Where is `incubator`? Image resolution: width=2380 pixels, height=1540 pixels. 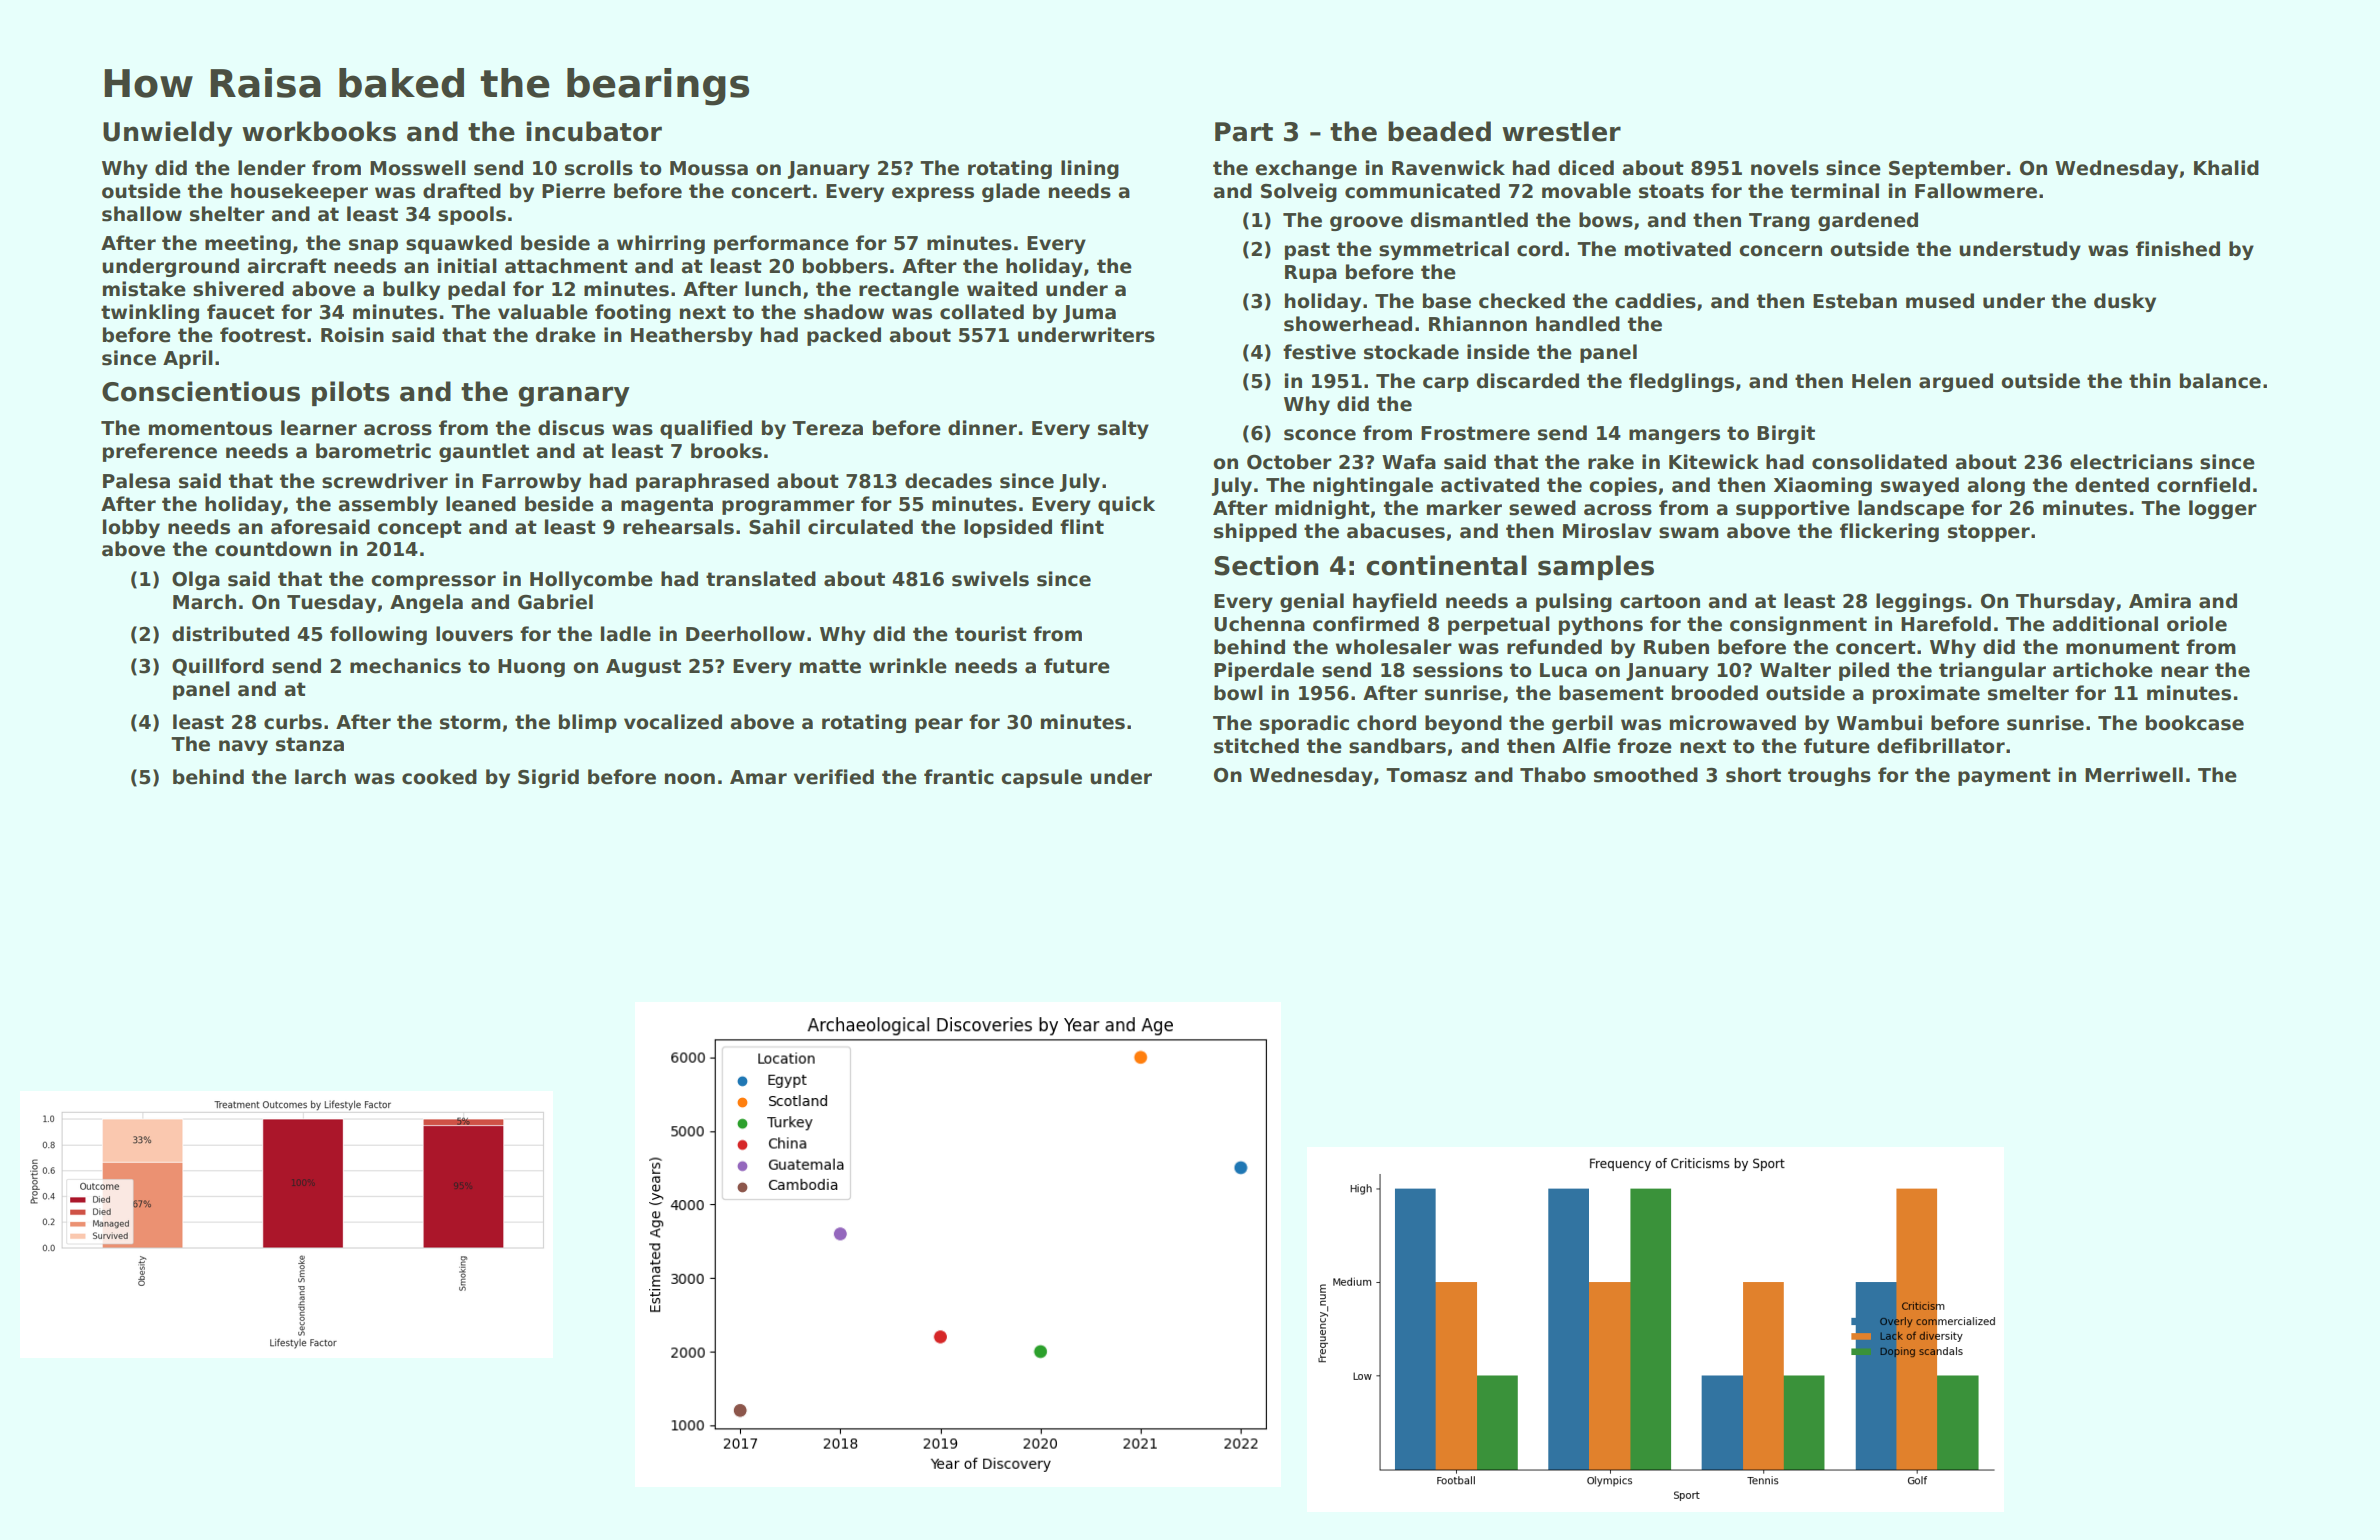 incubator is located at coordinates (594, 131).
